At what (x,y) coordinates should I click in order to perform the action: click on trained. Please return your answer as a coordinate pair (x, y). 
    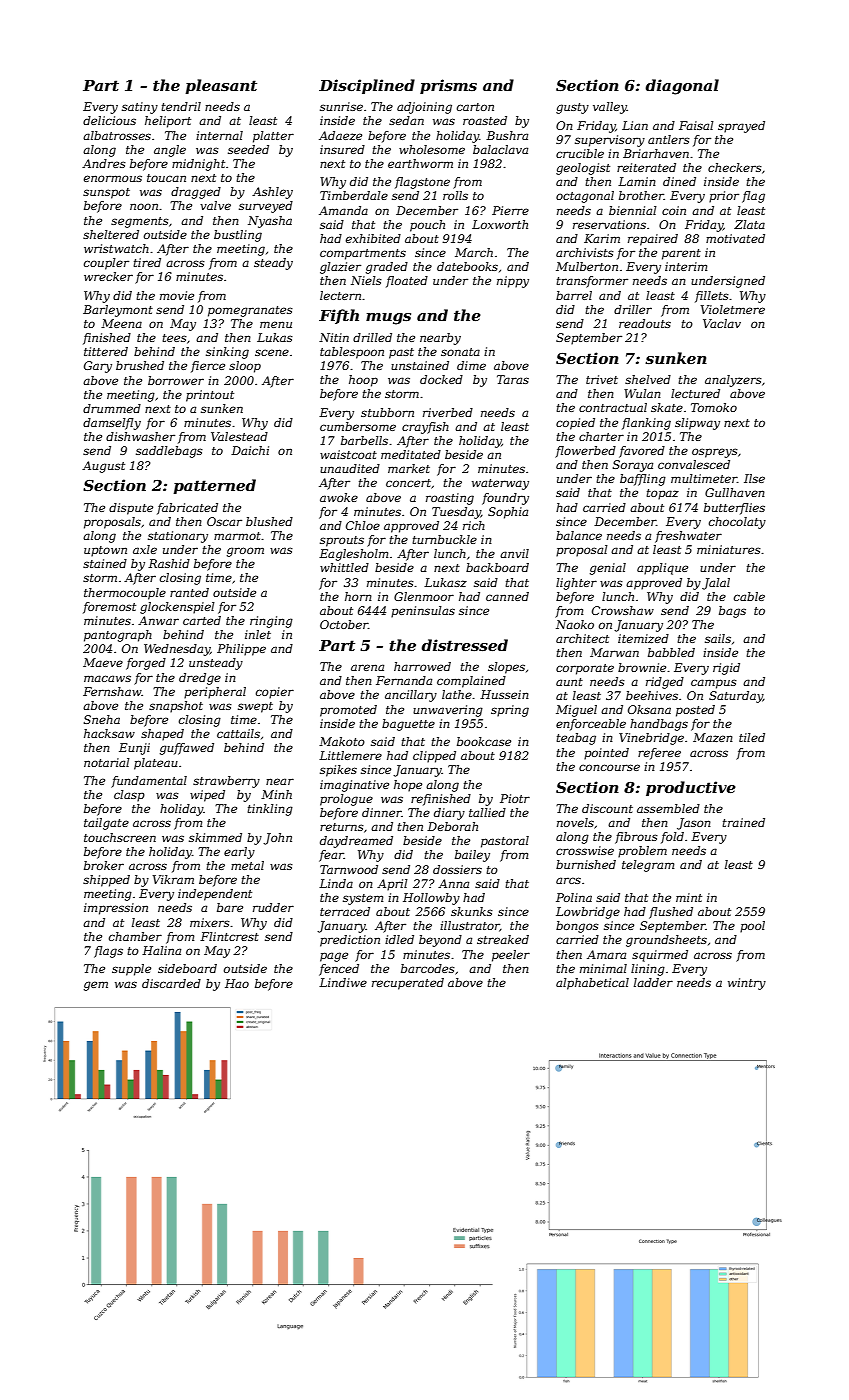
    Looking at the image, I should click on (743, 822).
